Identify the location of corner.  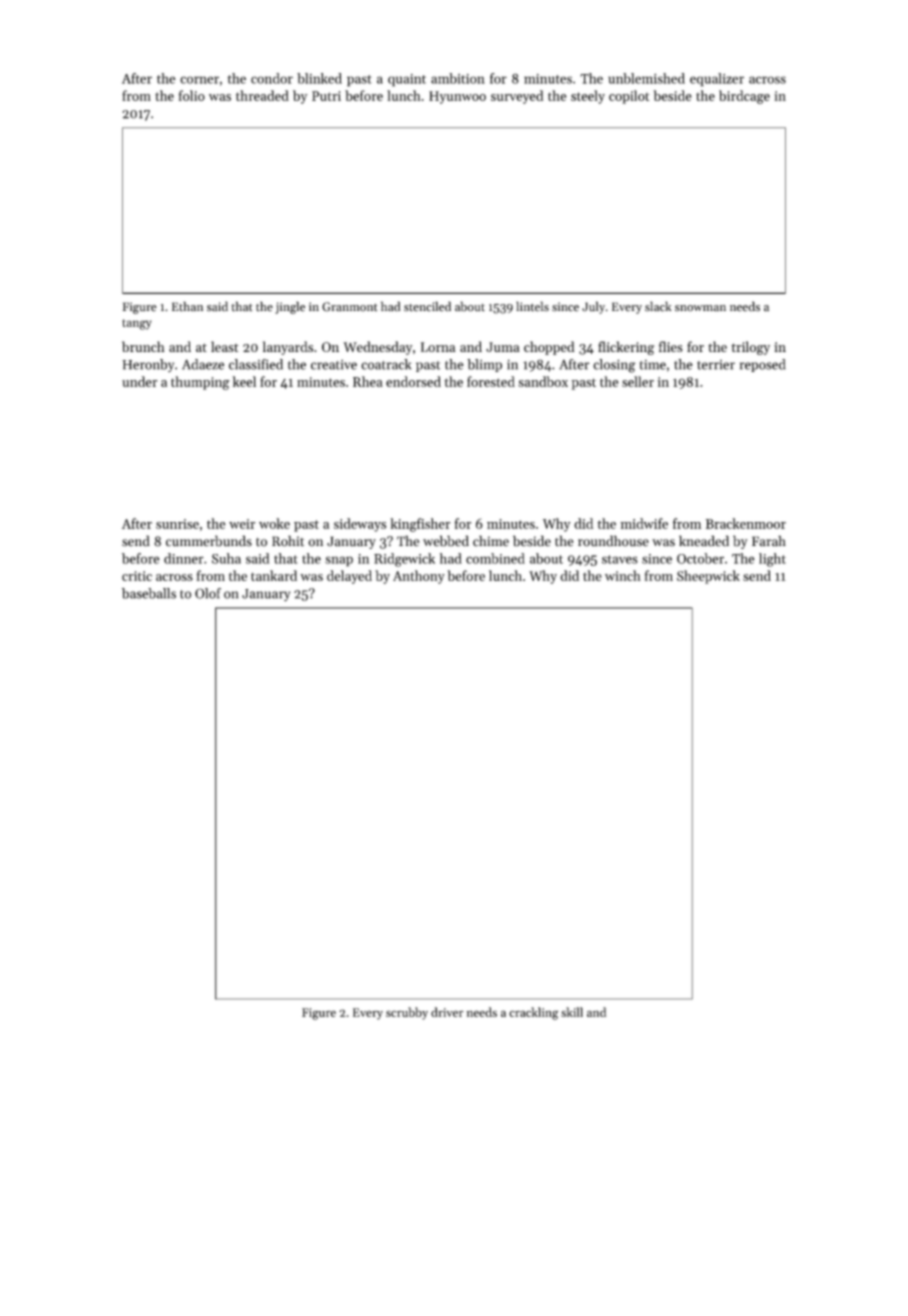
(199, 80).
